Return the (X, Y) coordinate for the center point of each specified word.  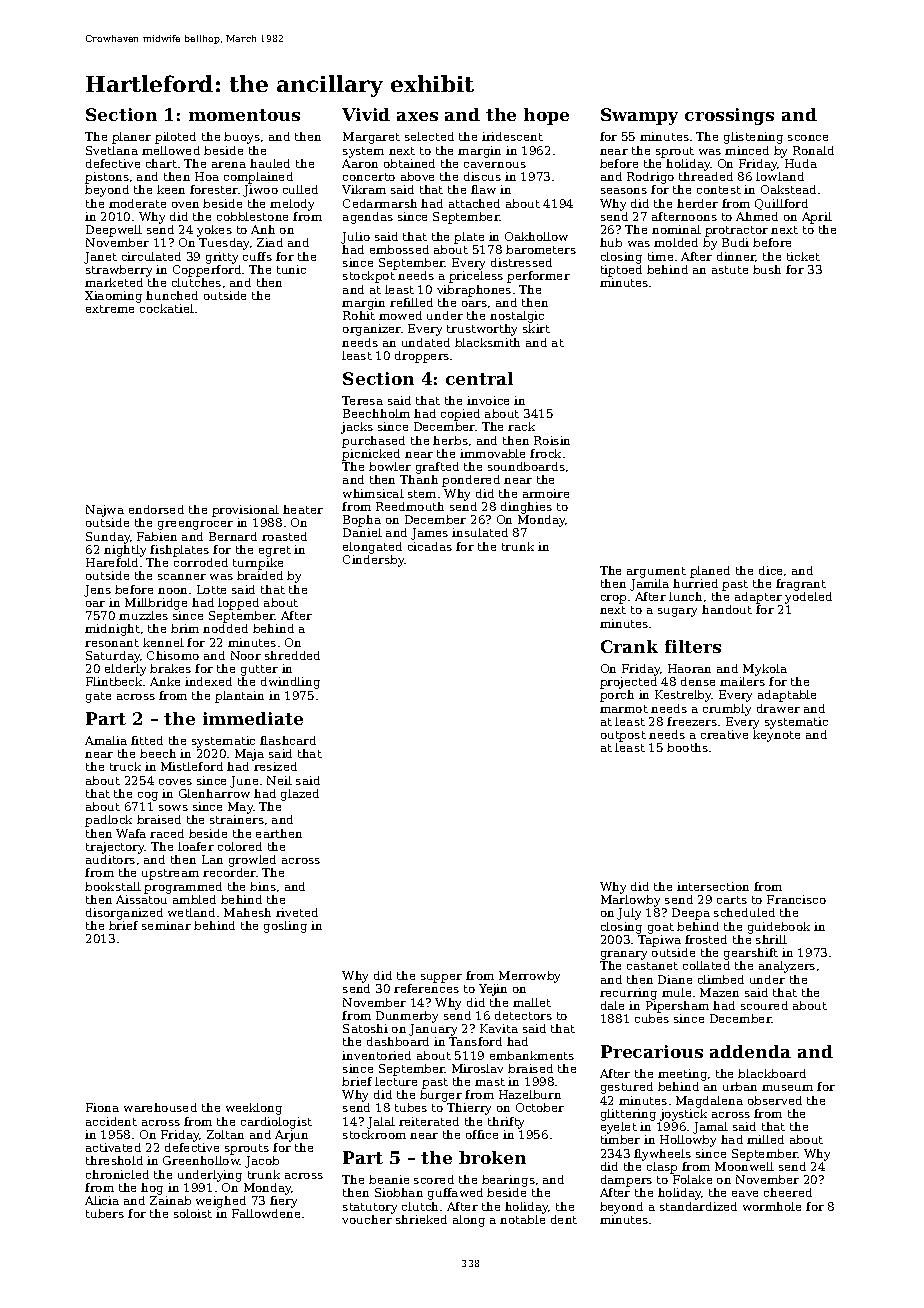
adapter (758, 598)
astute (730, 270)
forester (214, 189)
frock (545, 453)
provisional (245, 511)
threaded (706, 176)
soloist (193, 1213)
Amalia (106, 740)
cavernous (495, 165)
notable (522, 1219)
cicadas (430, 546)
